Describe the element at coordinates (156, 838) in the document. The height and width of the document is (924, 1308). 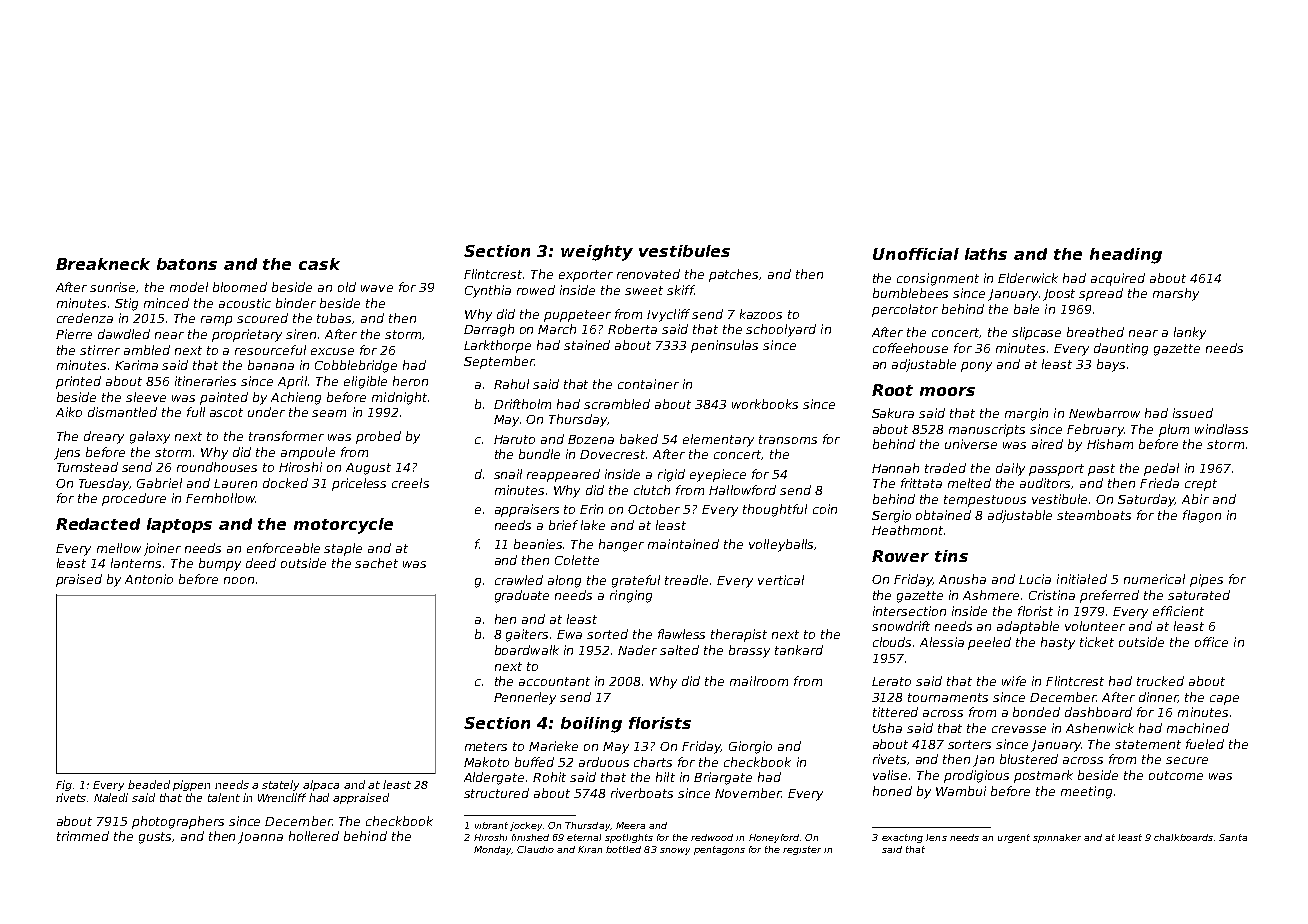
I see `gusts` at that location.
